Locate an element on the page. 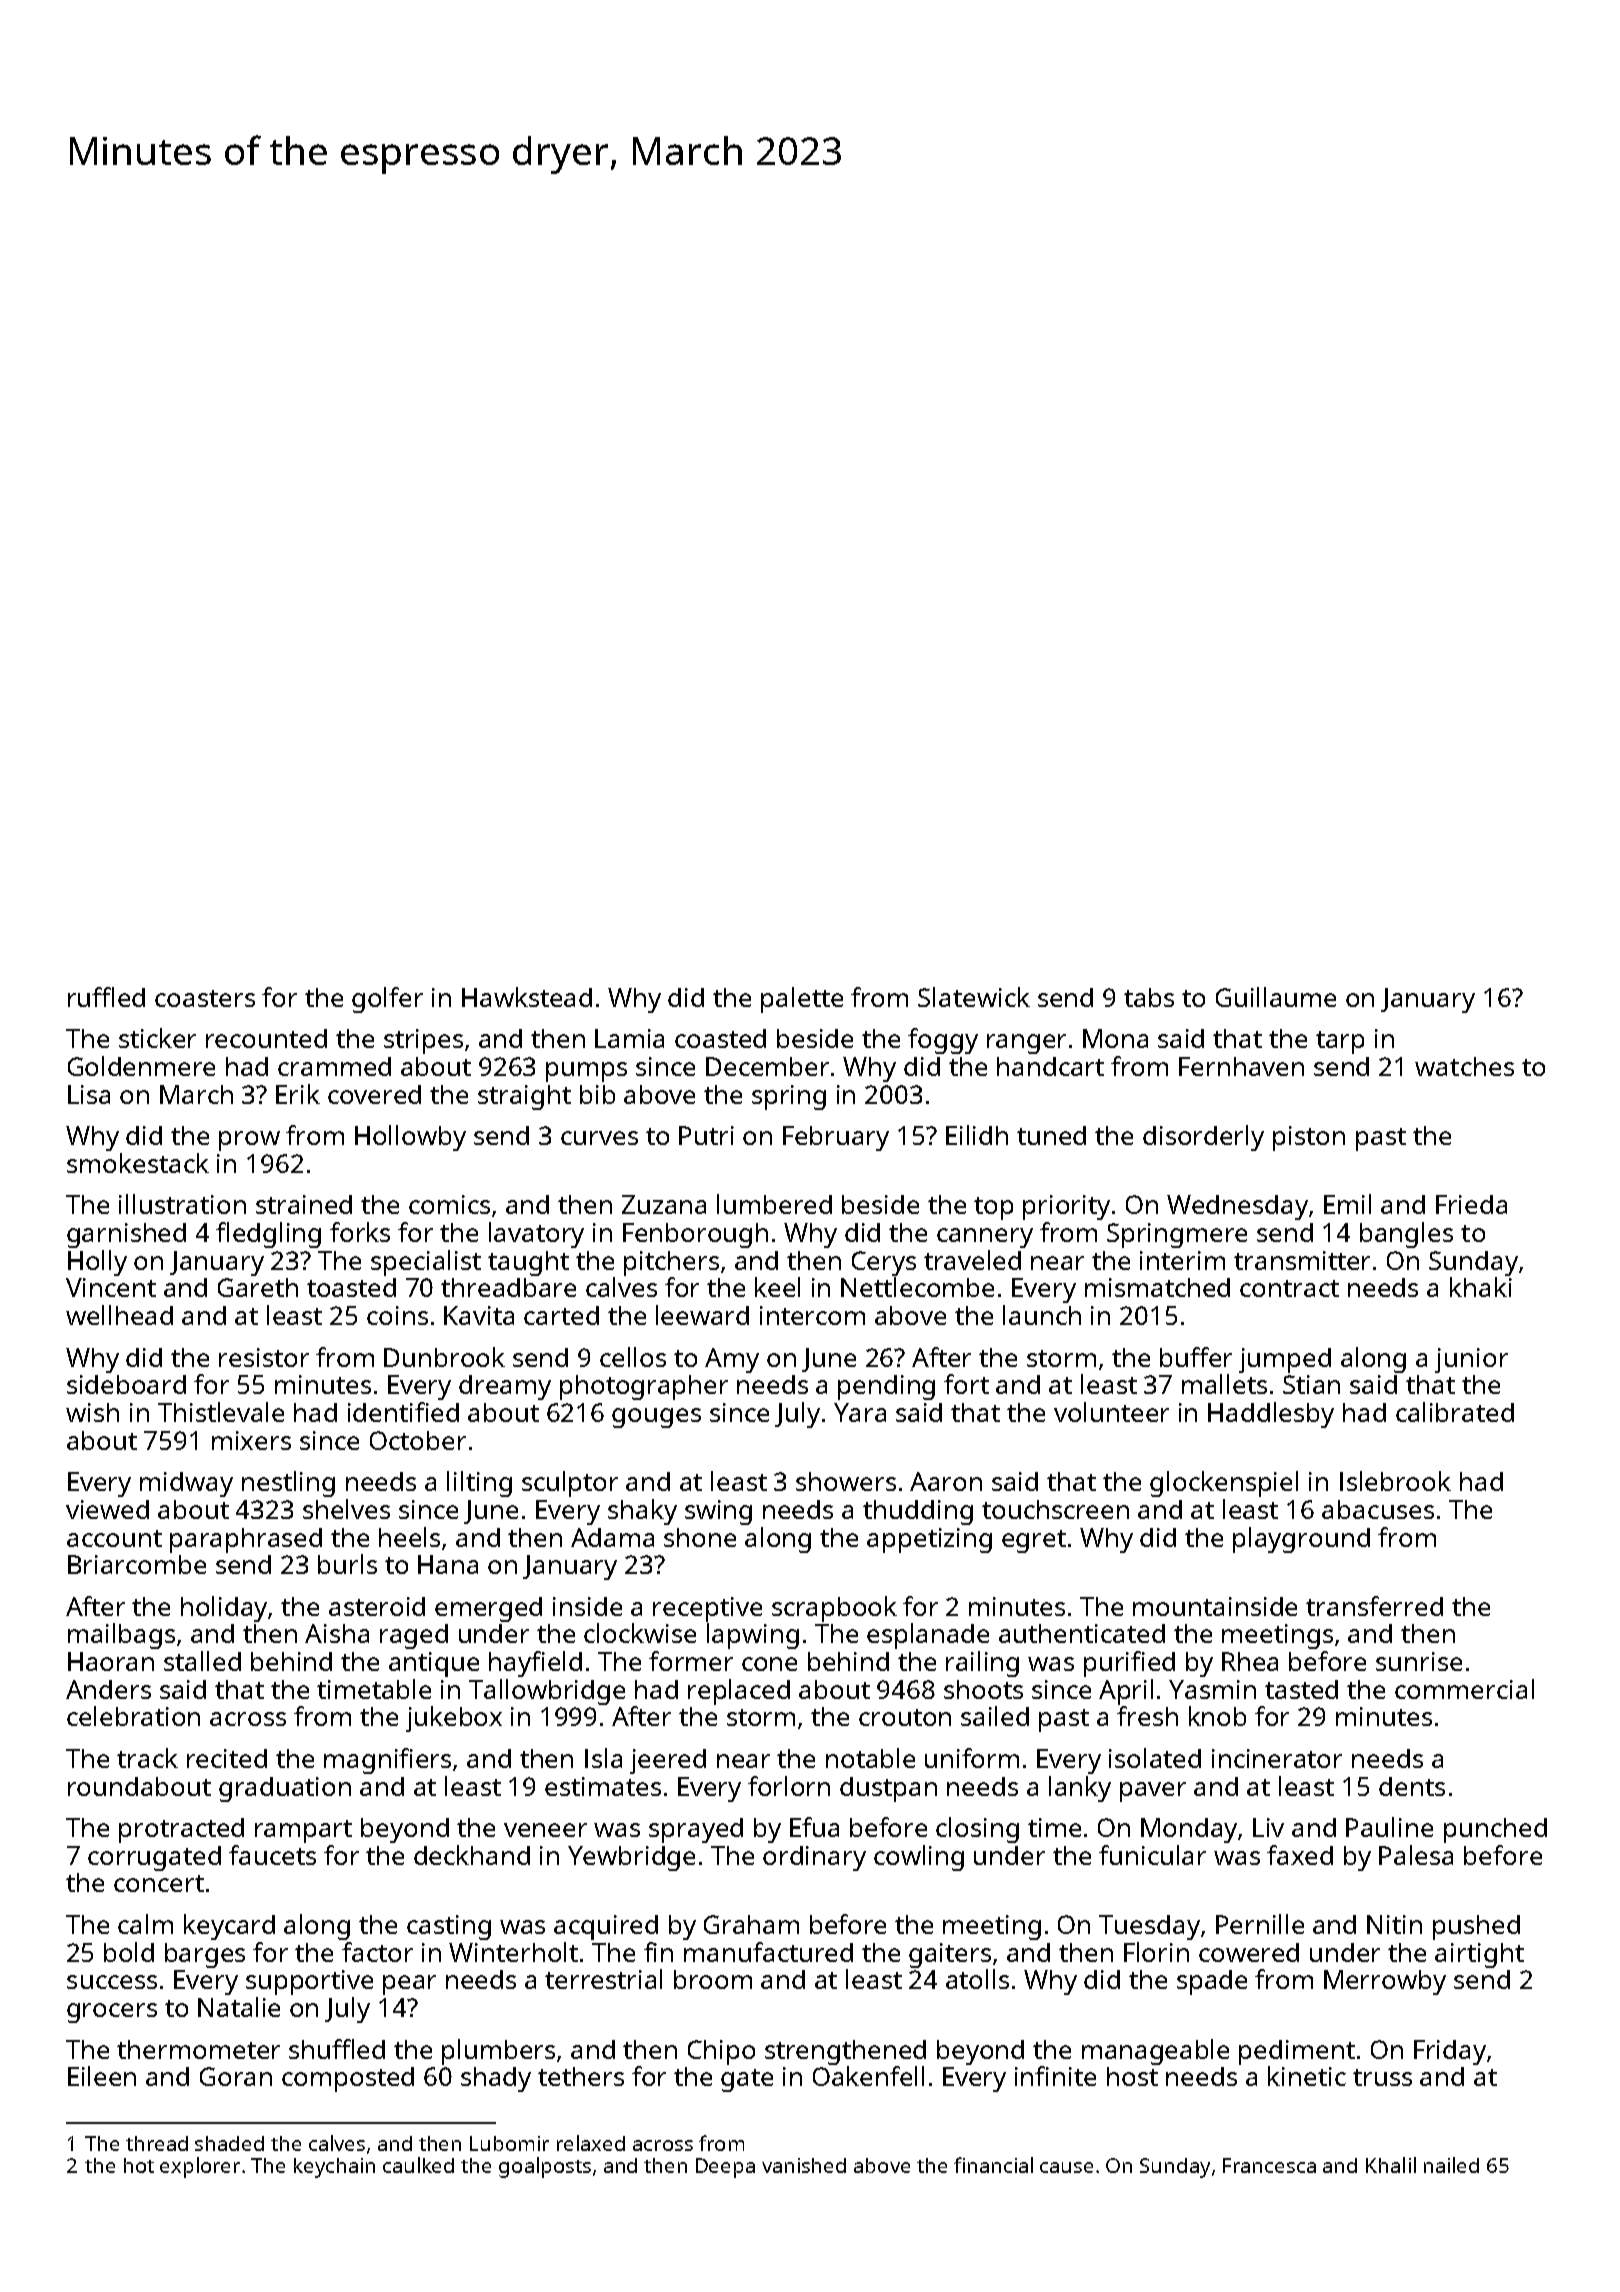  deckhand is located at coordinates (472, 1855).
